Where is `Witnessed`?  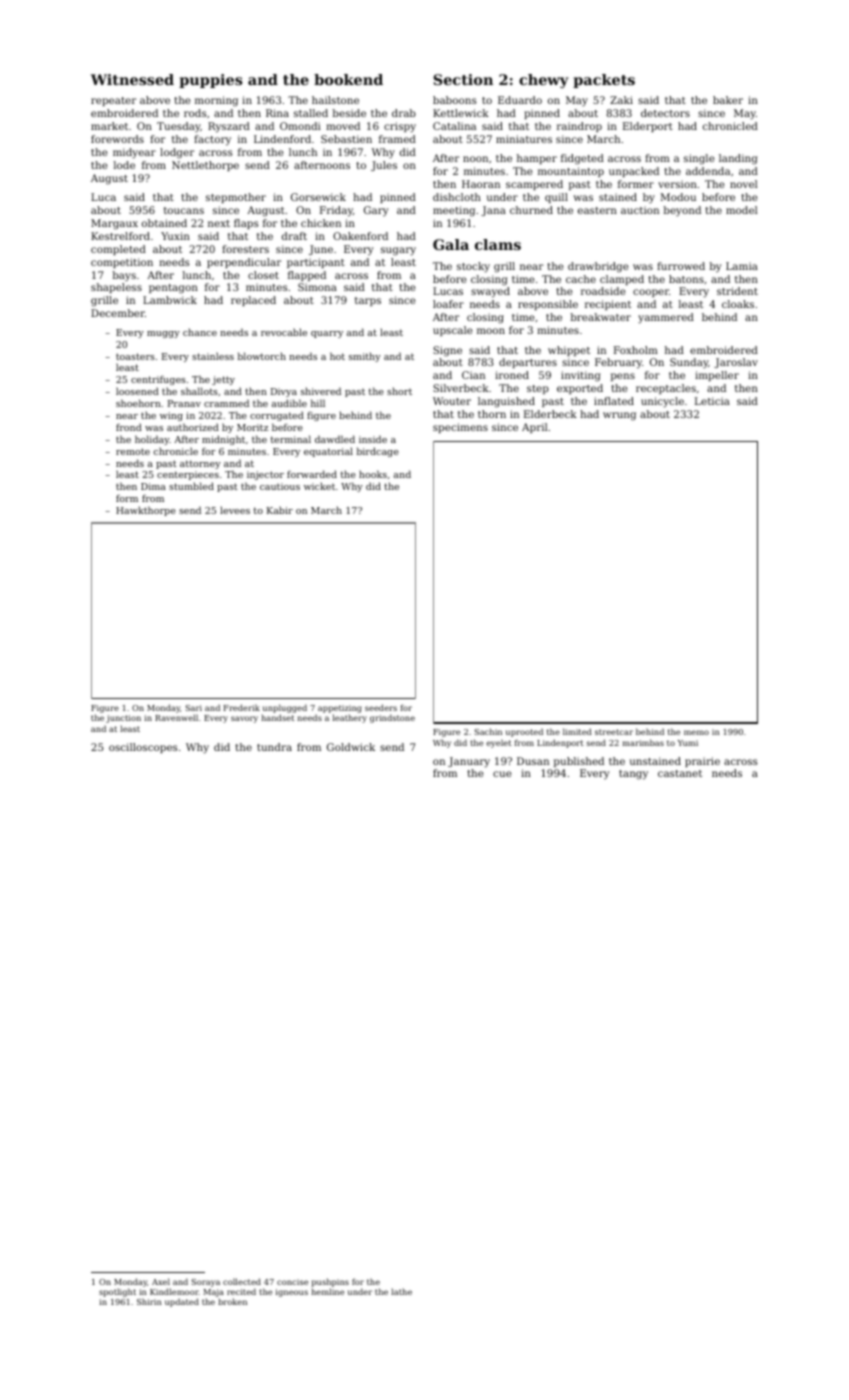
Witnessed is located at coordinates (132, 79).
